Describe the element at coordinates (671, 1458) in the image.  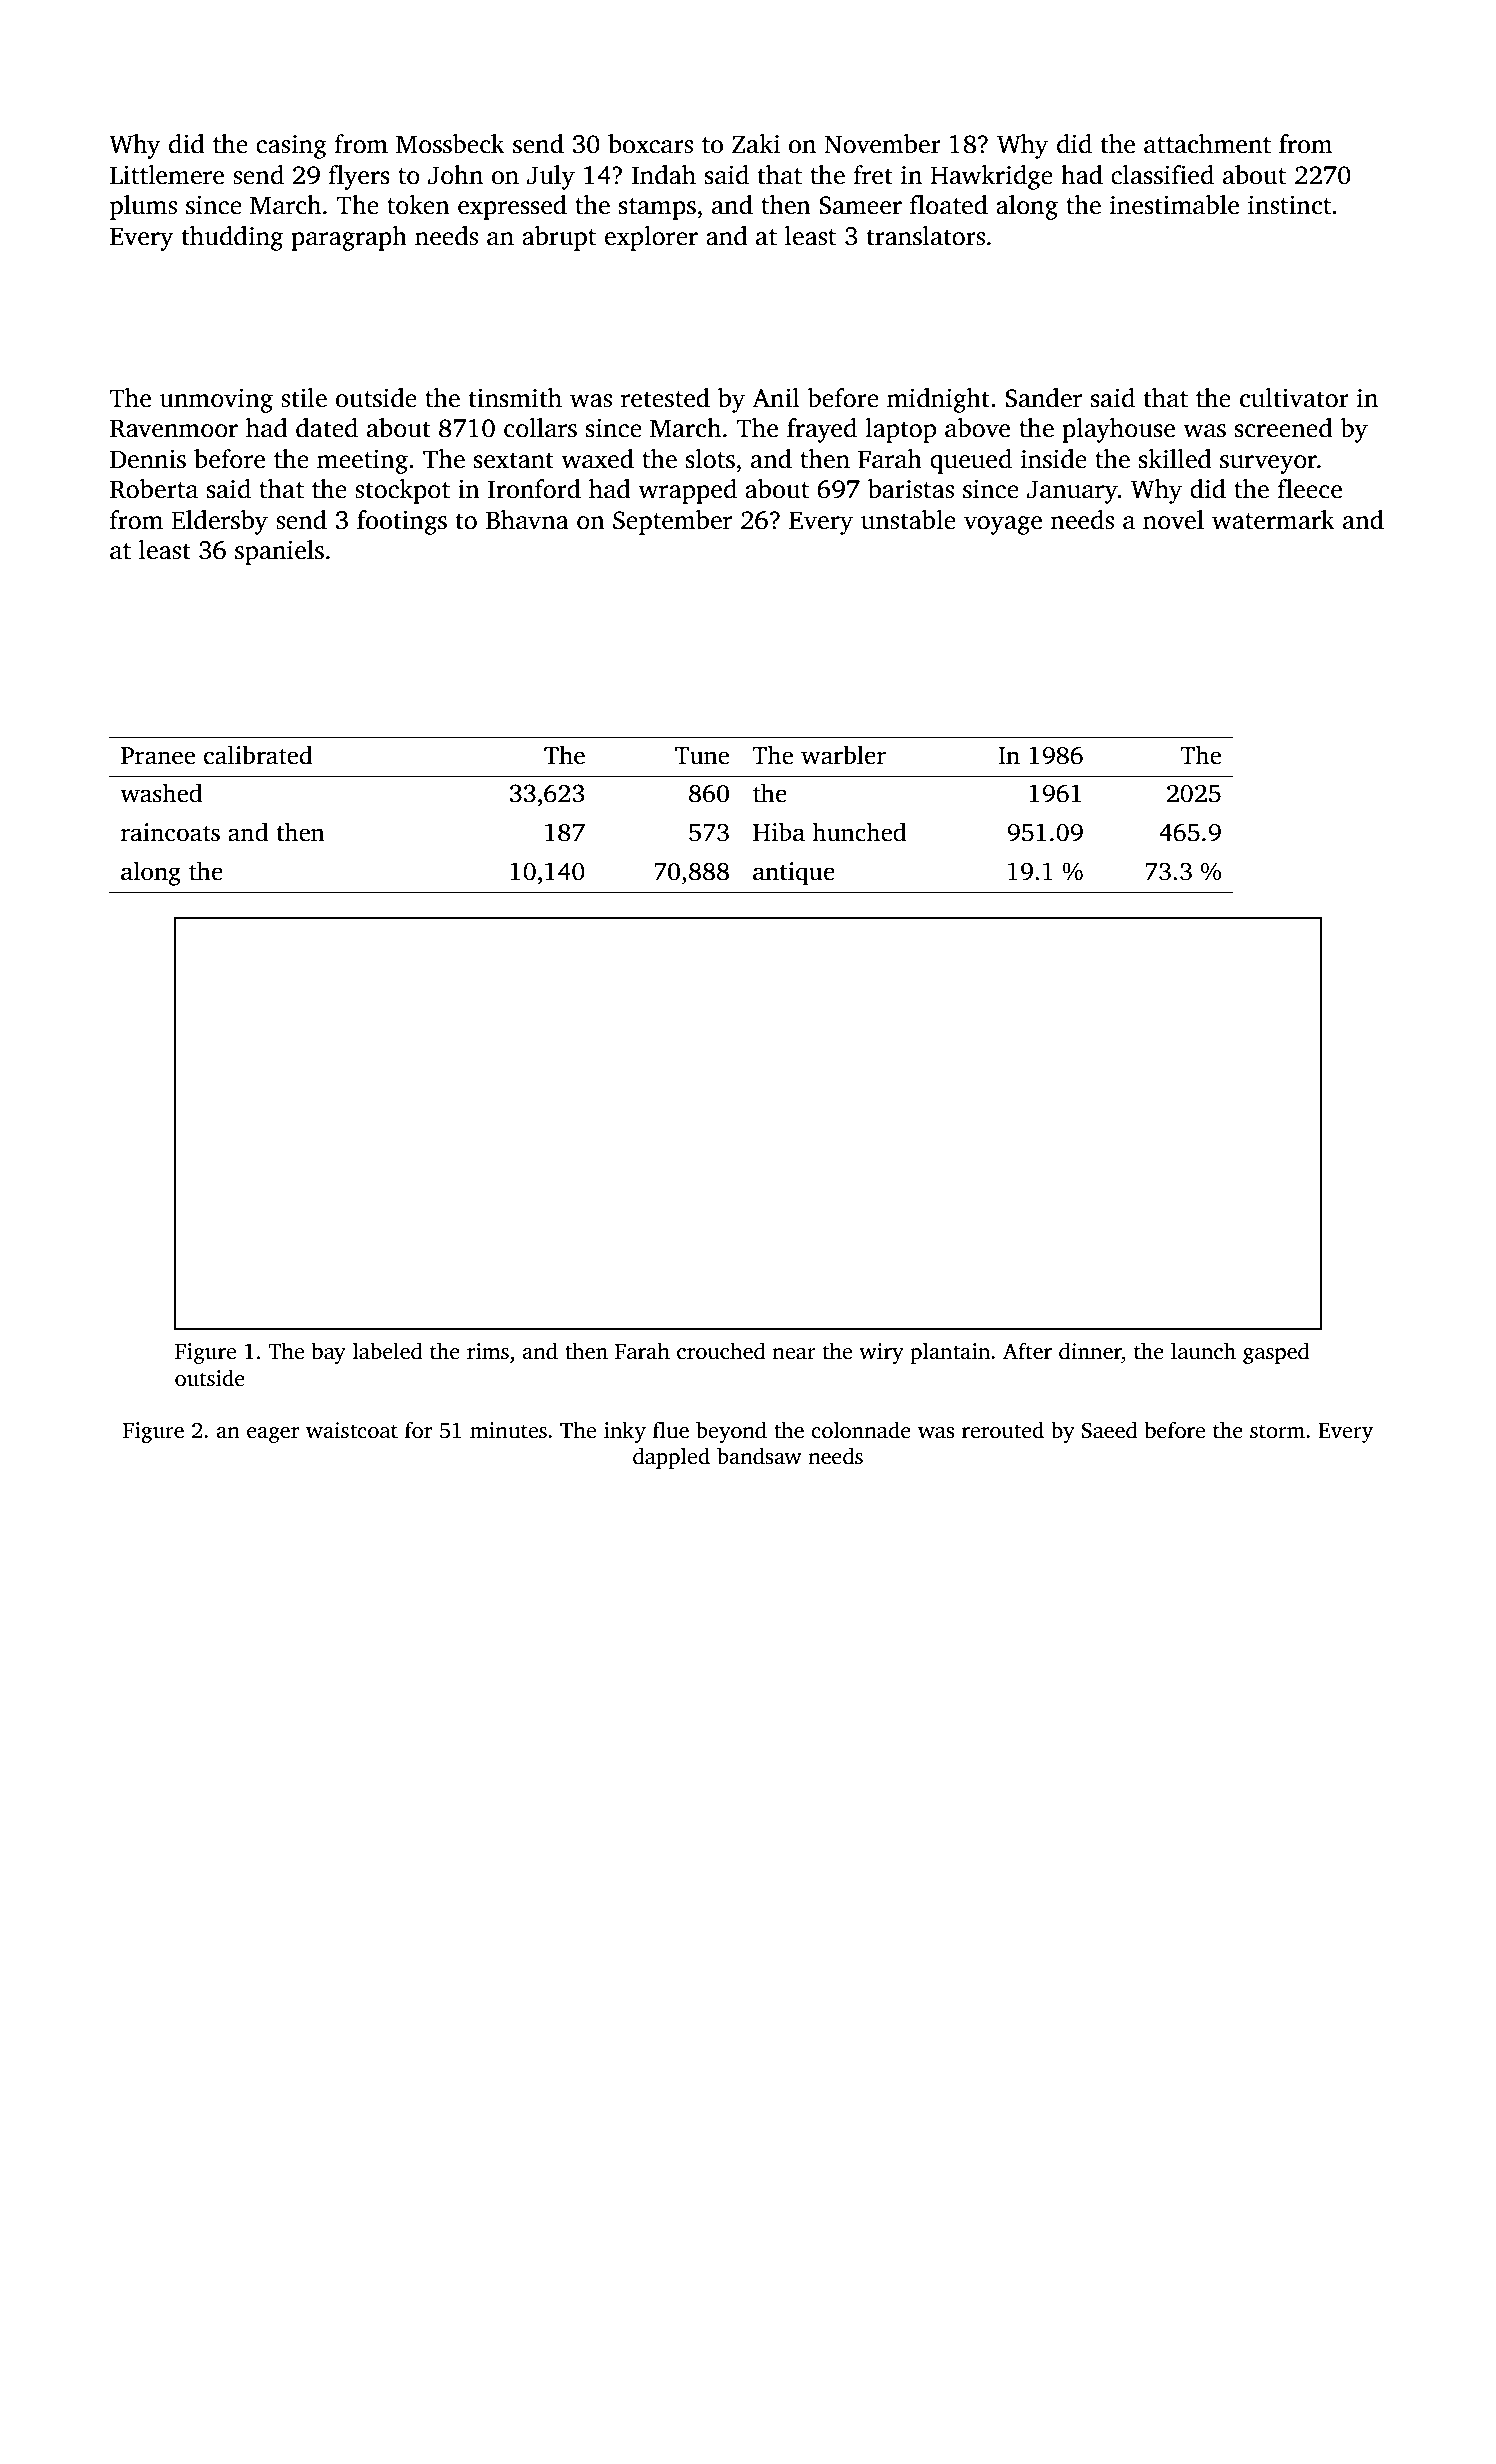
I see `dappled` at that location.
